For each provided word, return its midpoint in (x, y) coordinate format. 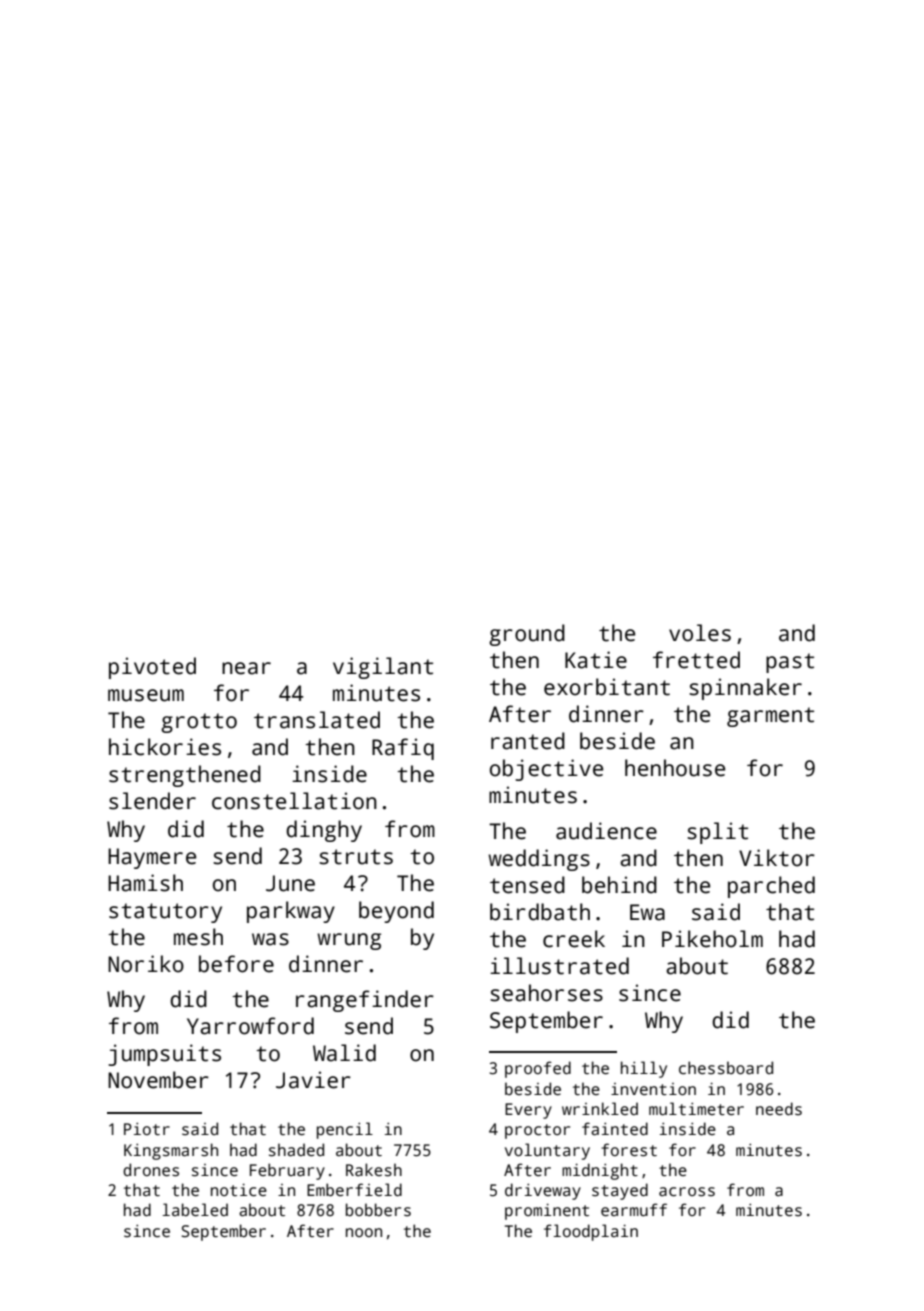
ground (527, 635)
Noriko (146, 964)
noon (364, 1232)
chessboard (726, 1068)
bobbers (378, 1210)
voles (700, 633)
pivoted (152, 668)
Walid (344, 1053)
